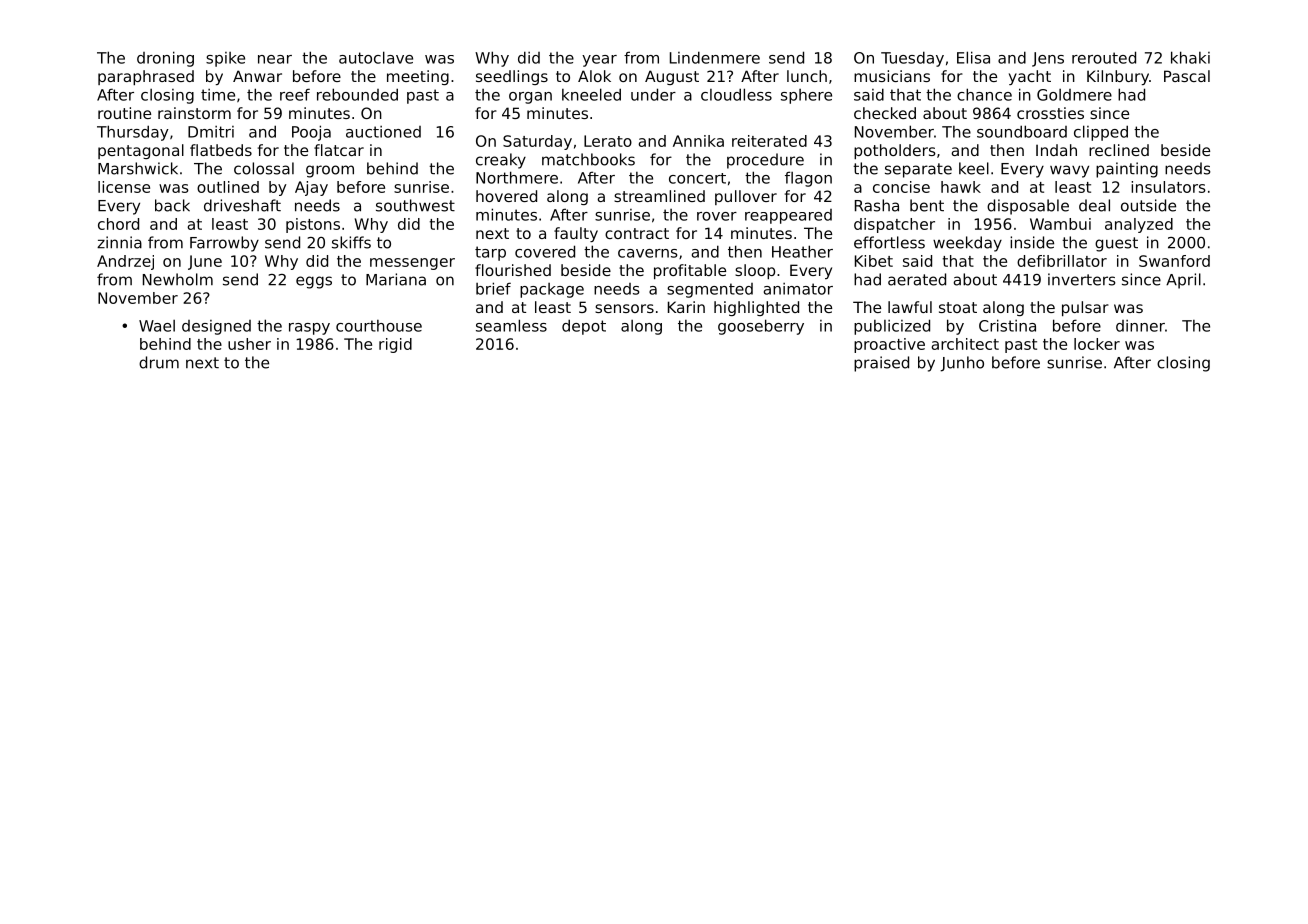 The height and width of the page is (924, 1308). What do you see at coordinates (1082, 279) in the page?
I see `inverters` at bounding box center [1082, 279].
